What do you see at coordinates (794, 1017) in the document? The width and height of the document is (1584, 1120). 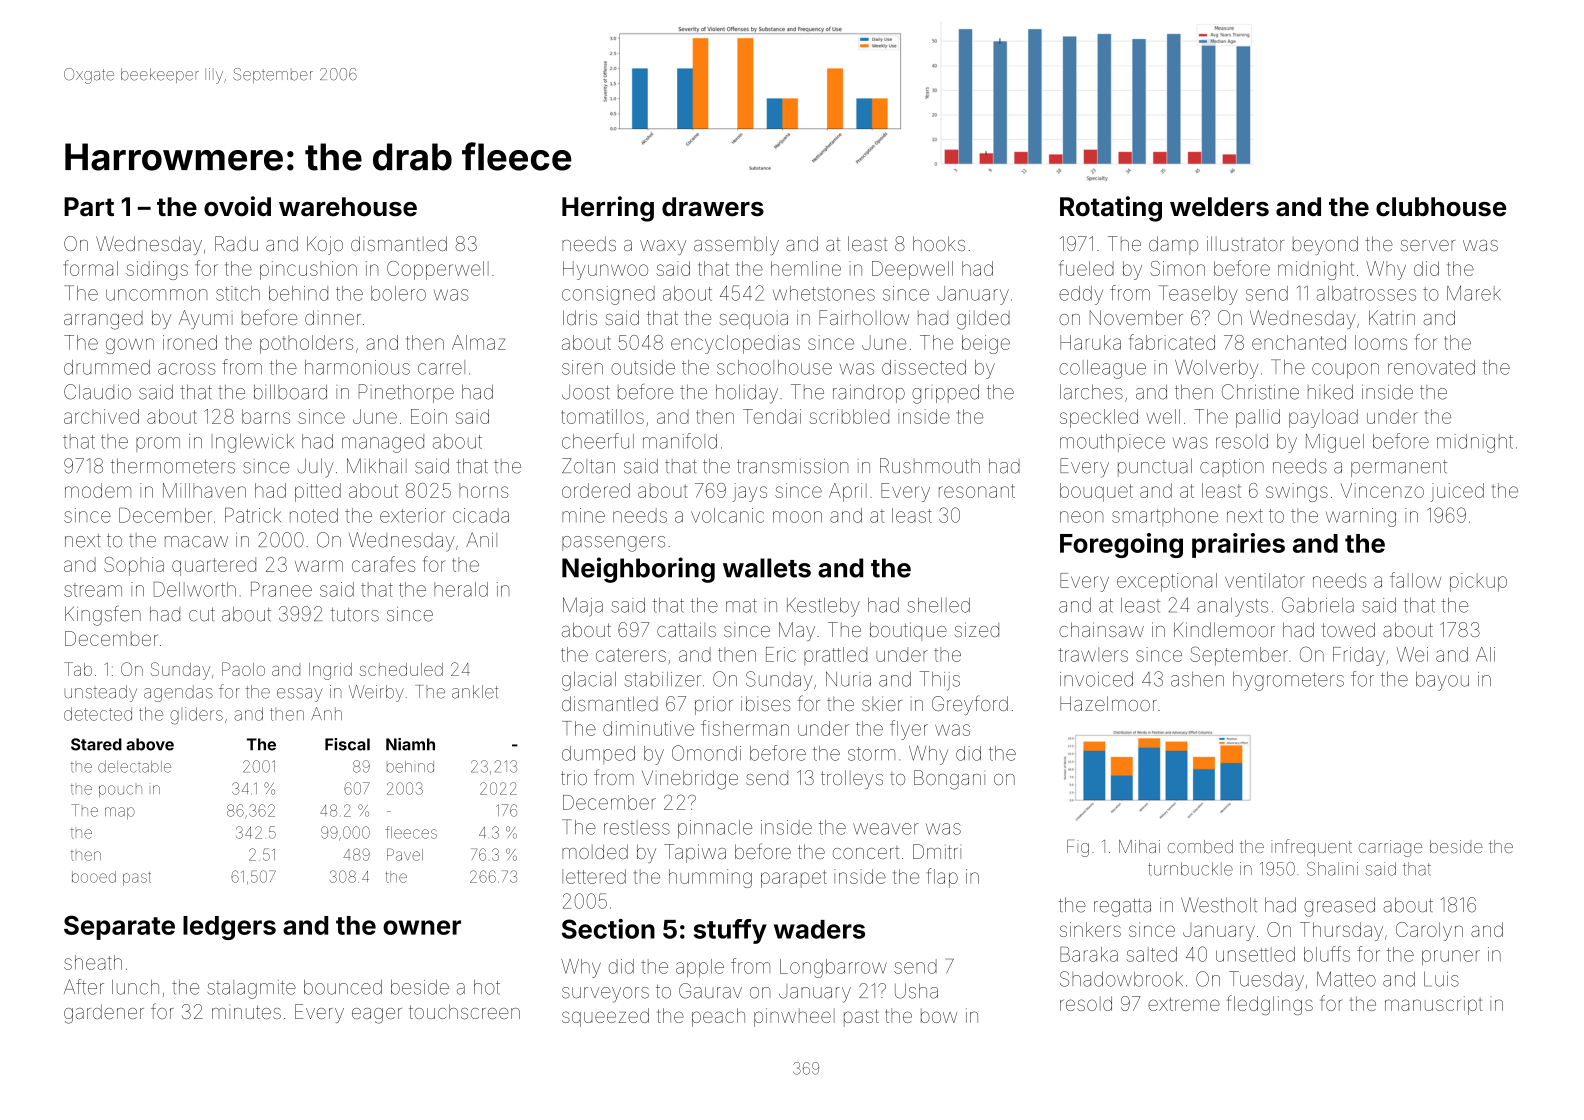 I see `pinwheel` at bounding box center [794, 1017].
